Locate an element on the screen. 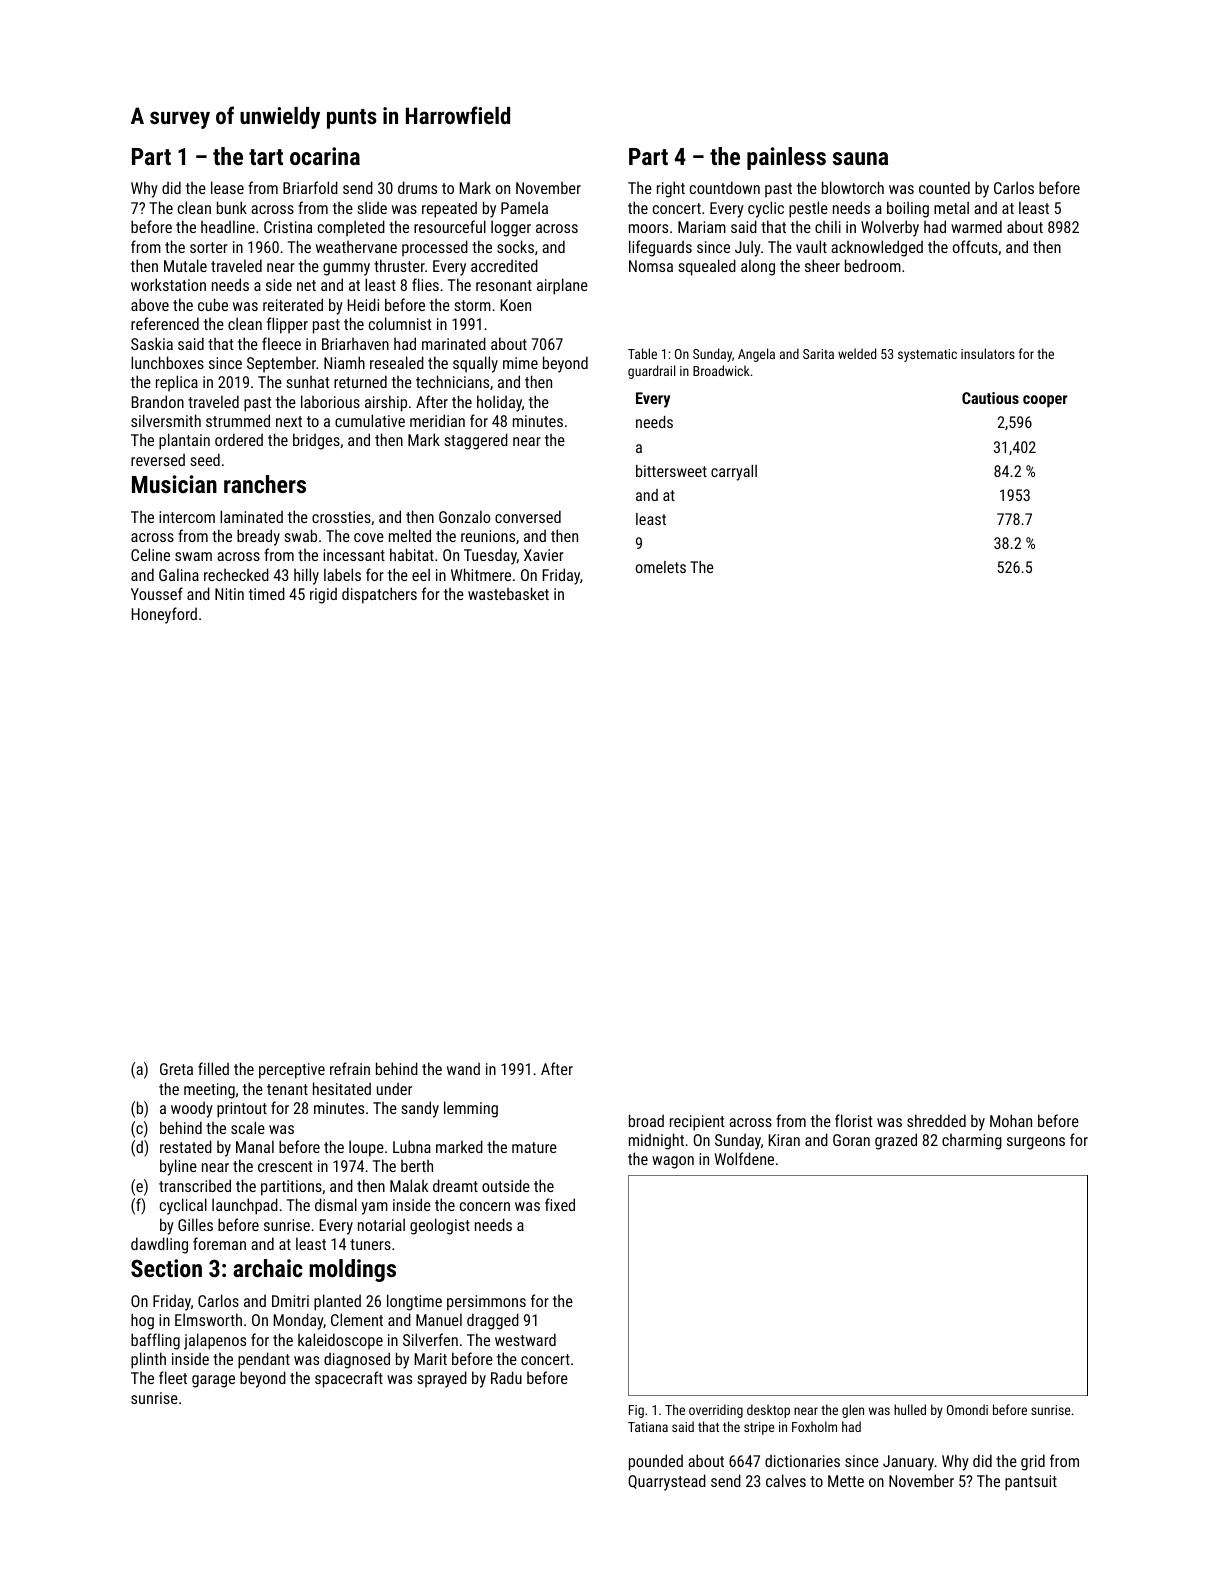  recipient is located at coordinates (697, 1123).
